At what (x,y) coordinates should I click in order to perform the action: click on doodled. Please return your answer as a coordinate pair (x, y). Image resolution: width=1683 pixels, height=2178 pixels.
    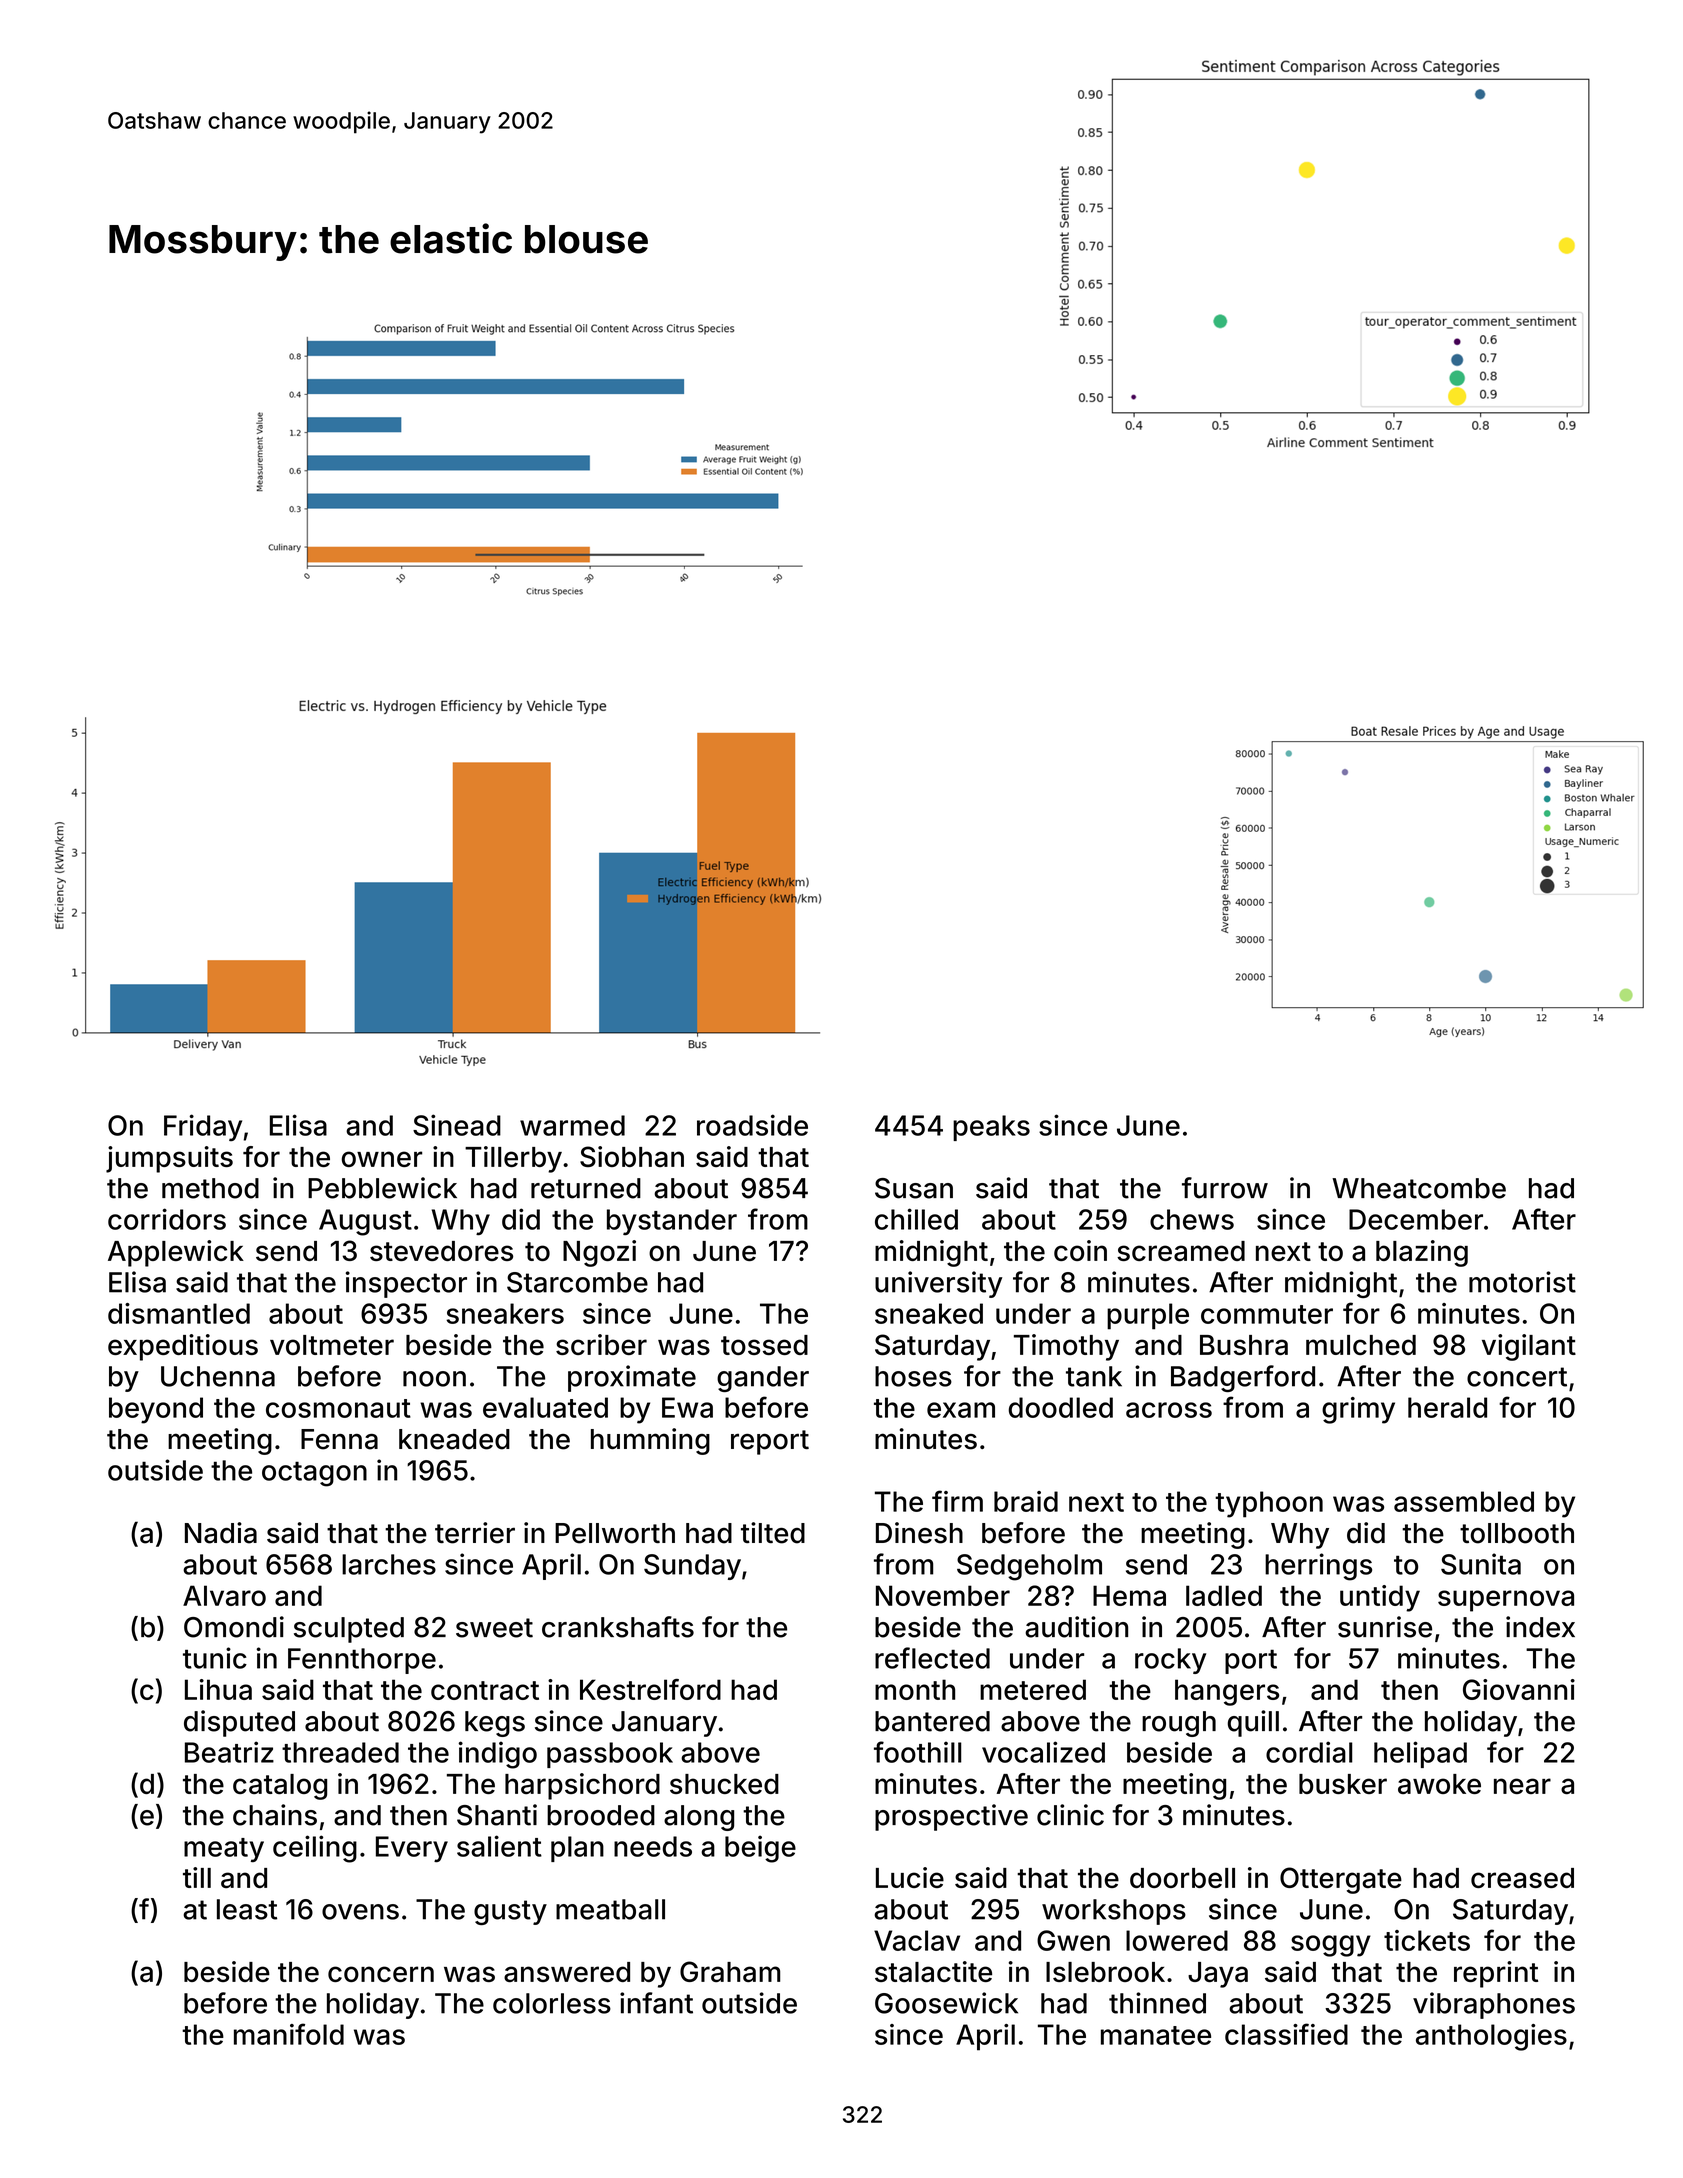
    Looking at the image, I should click on (1061, 1407).
